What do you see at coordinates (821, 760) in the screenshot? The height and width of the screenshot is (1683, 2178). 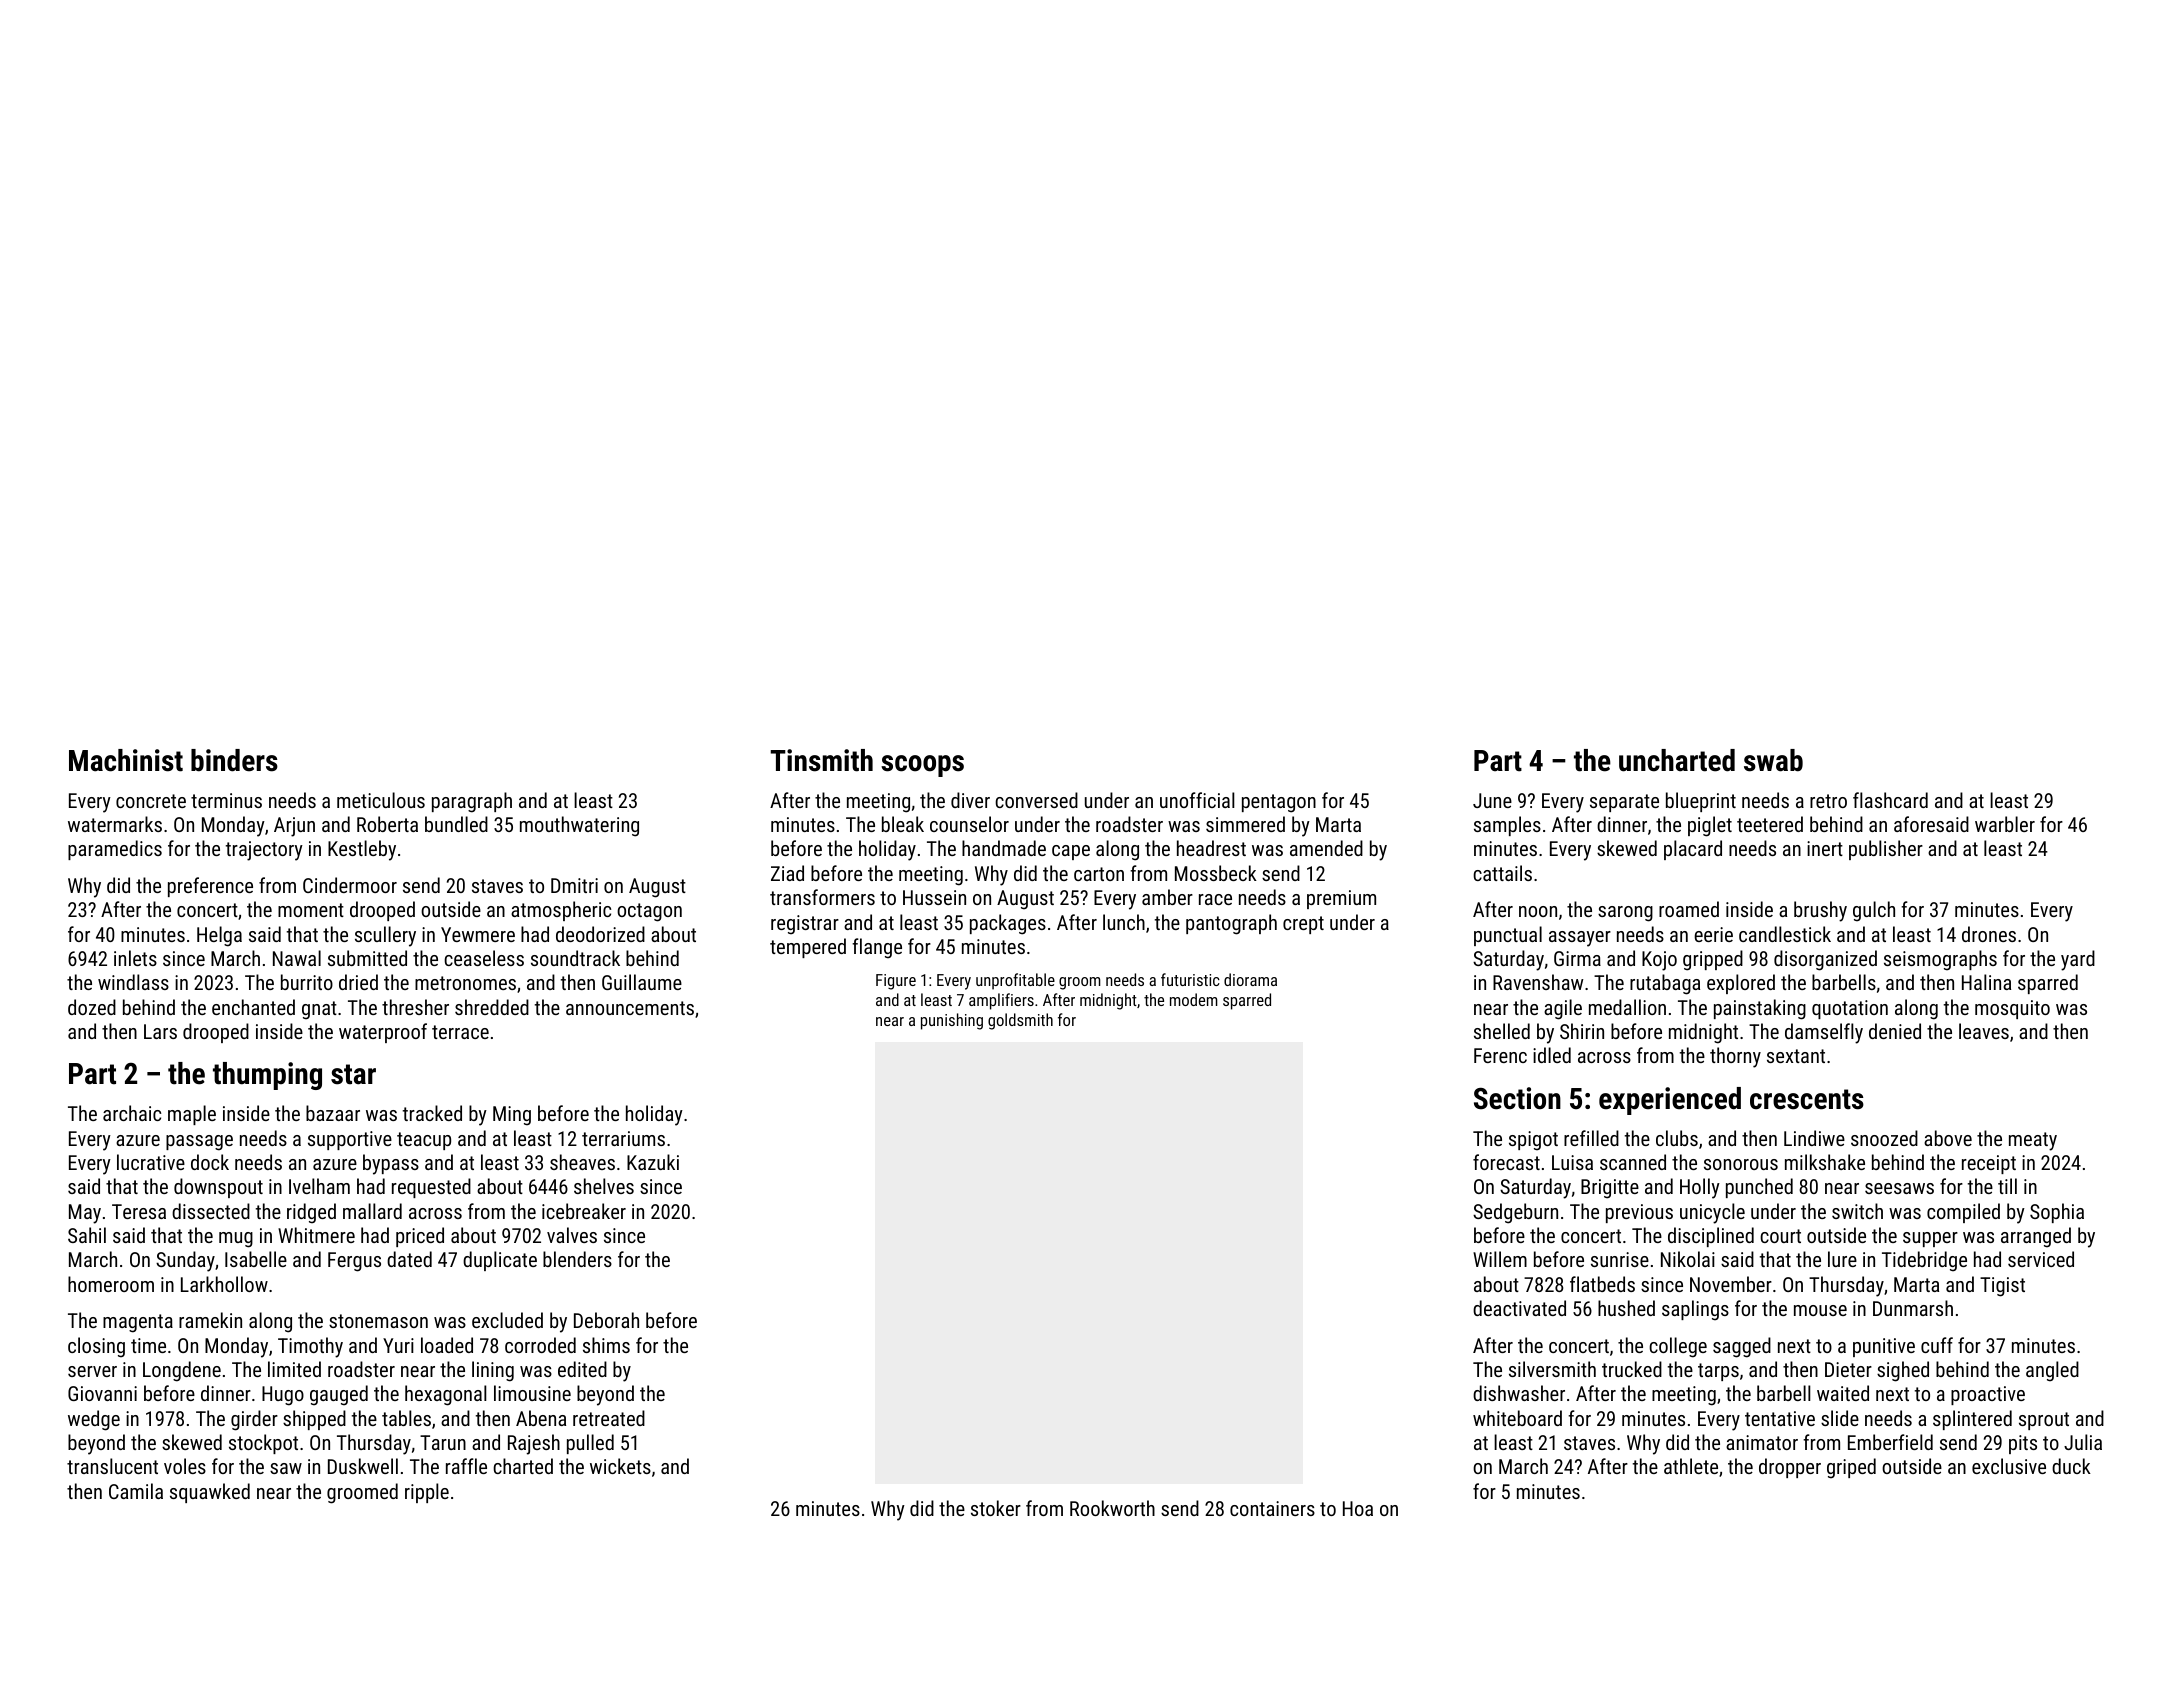 I see `Tinsmith` at bounding box center [821, 760].
